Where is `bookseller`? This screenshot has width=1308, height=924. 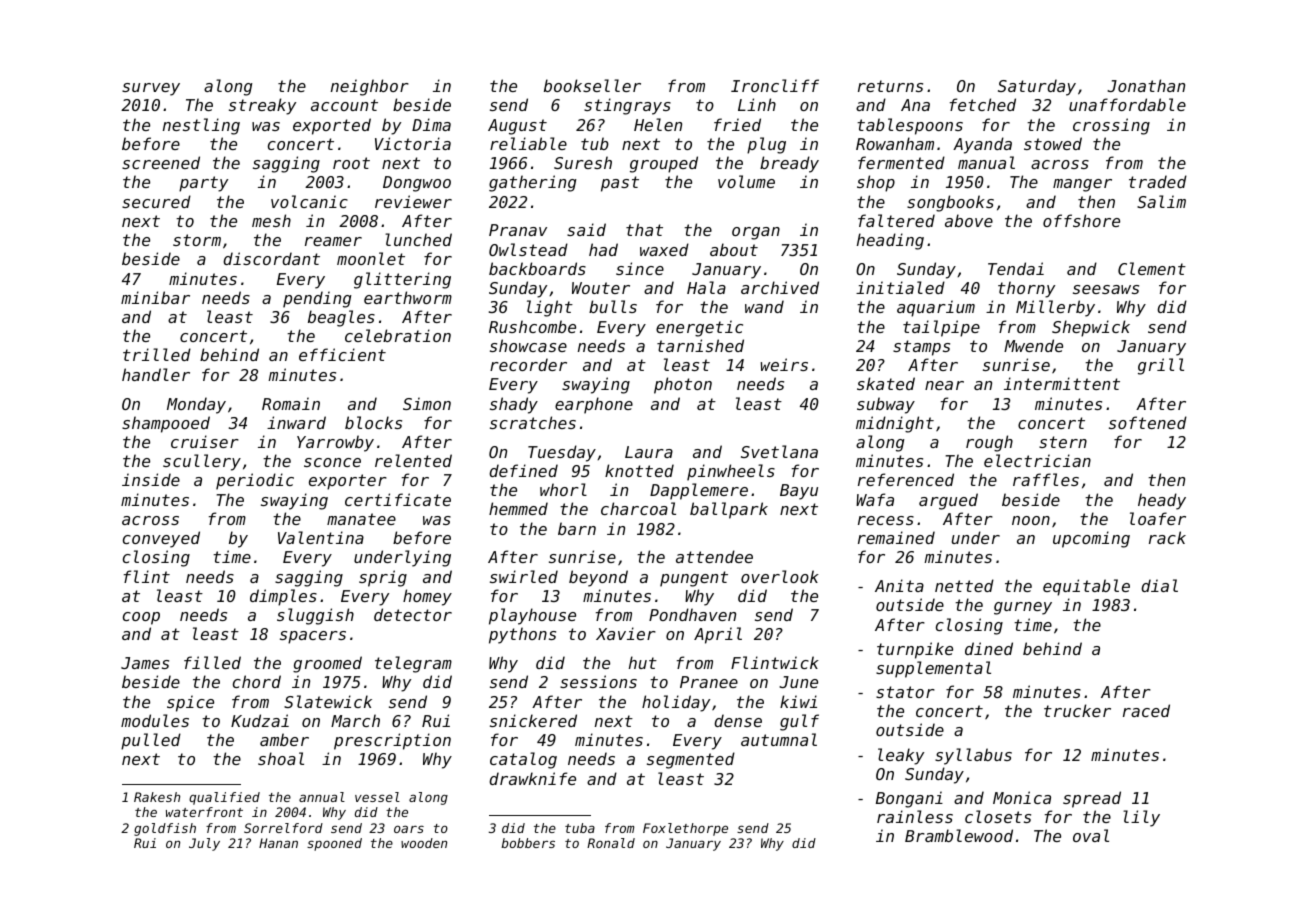
bookseller is located at coordinates (592, 85).
